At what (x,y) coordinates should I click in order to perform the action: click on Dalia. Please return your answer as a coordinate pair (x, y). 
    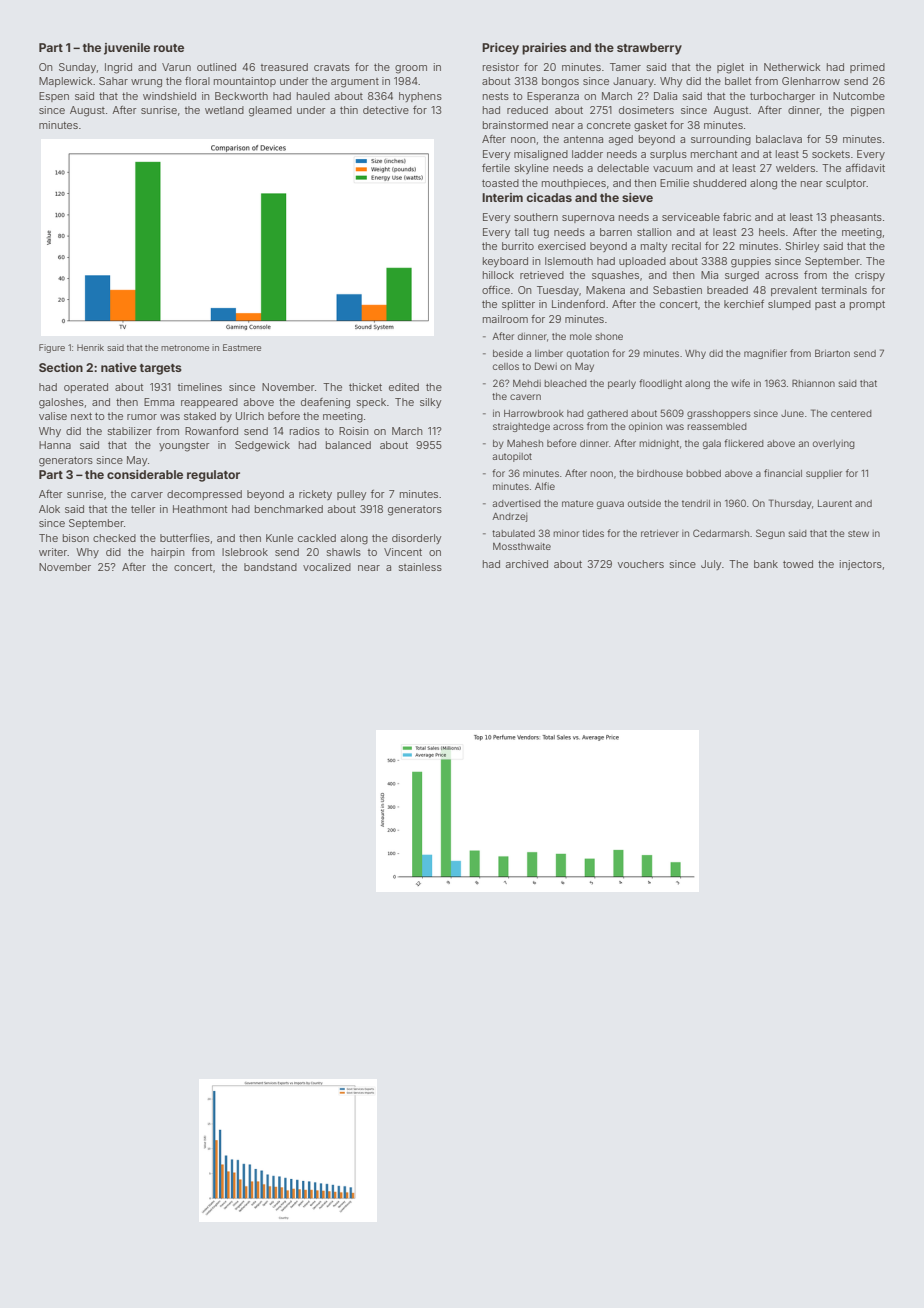
    Looking at the image, I should click on (665, 96).
